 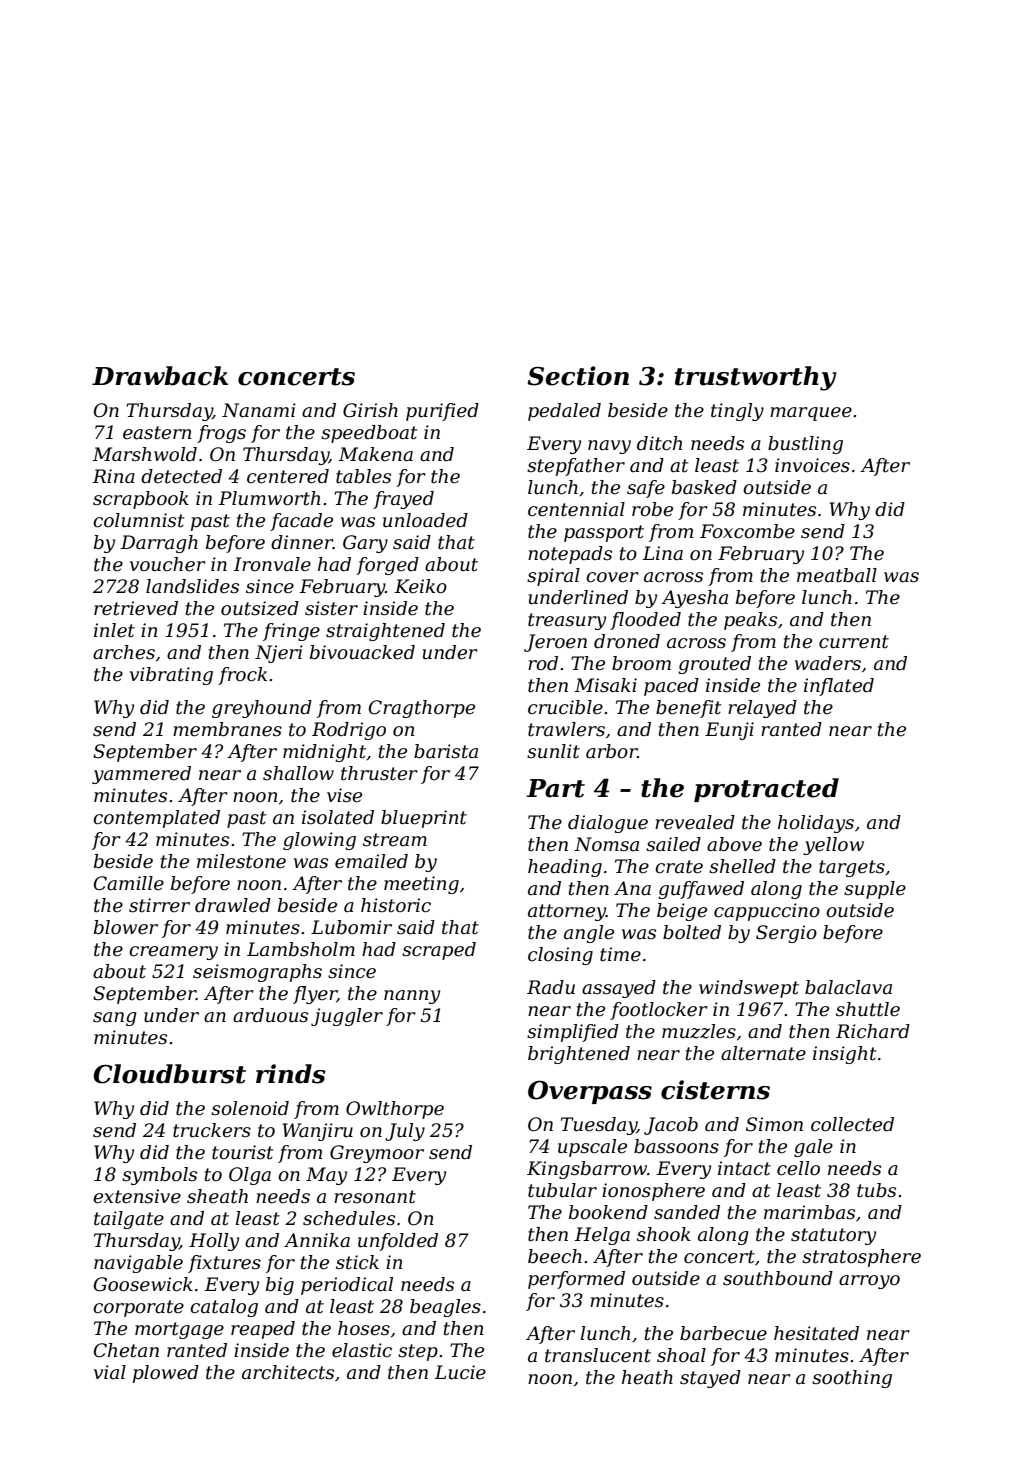 I want to click on pedaled, so click(x=564, y=412).
